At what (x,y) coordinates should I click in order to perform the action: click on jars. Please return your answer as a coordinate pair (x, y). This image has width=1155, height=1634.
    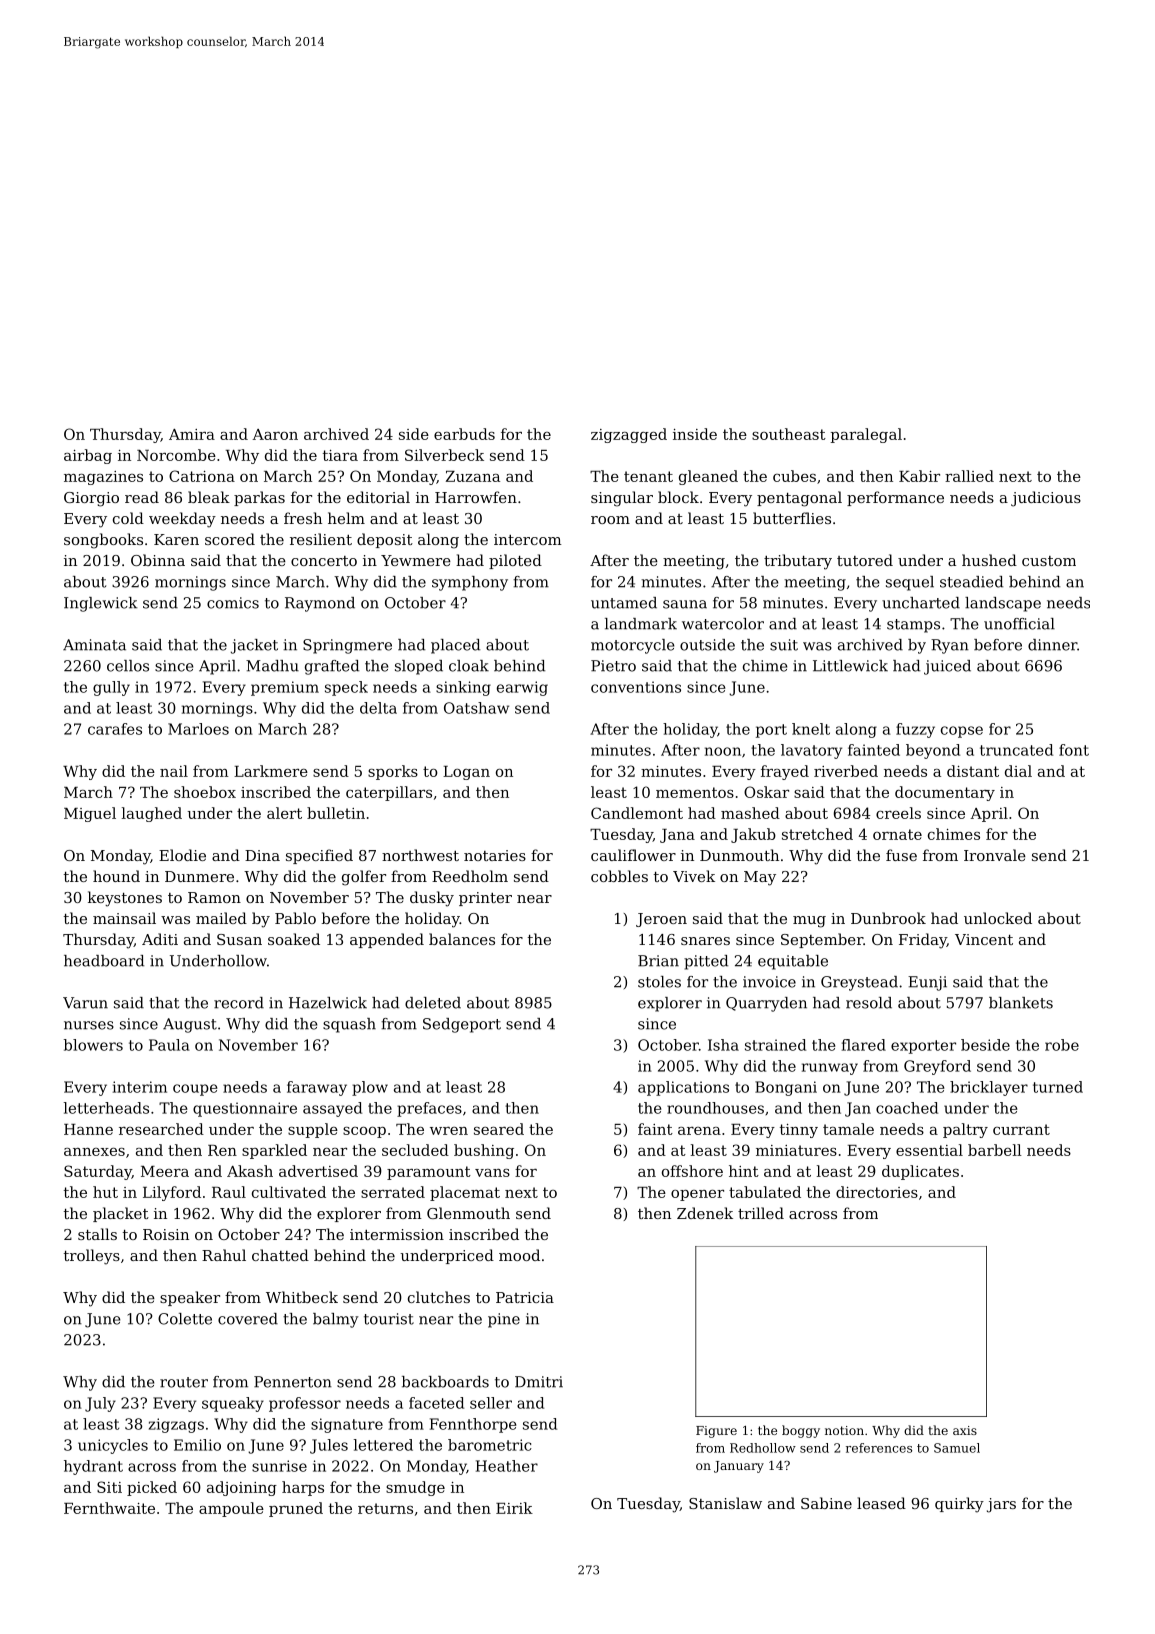
    Looking at the image, I should click on (1001, 1505).
